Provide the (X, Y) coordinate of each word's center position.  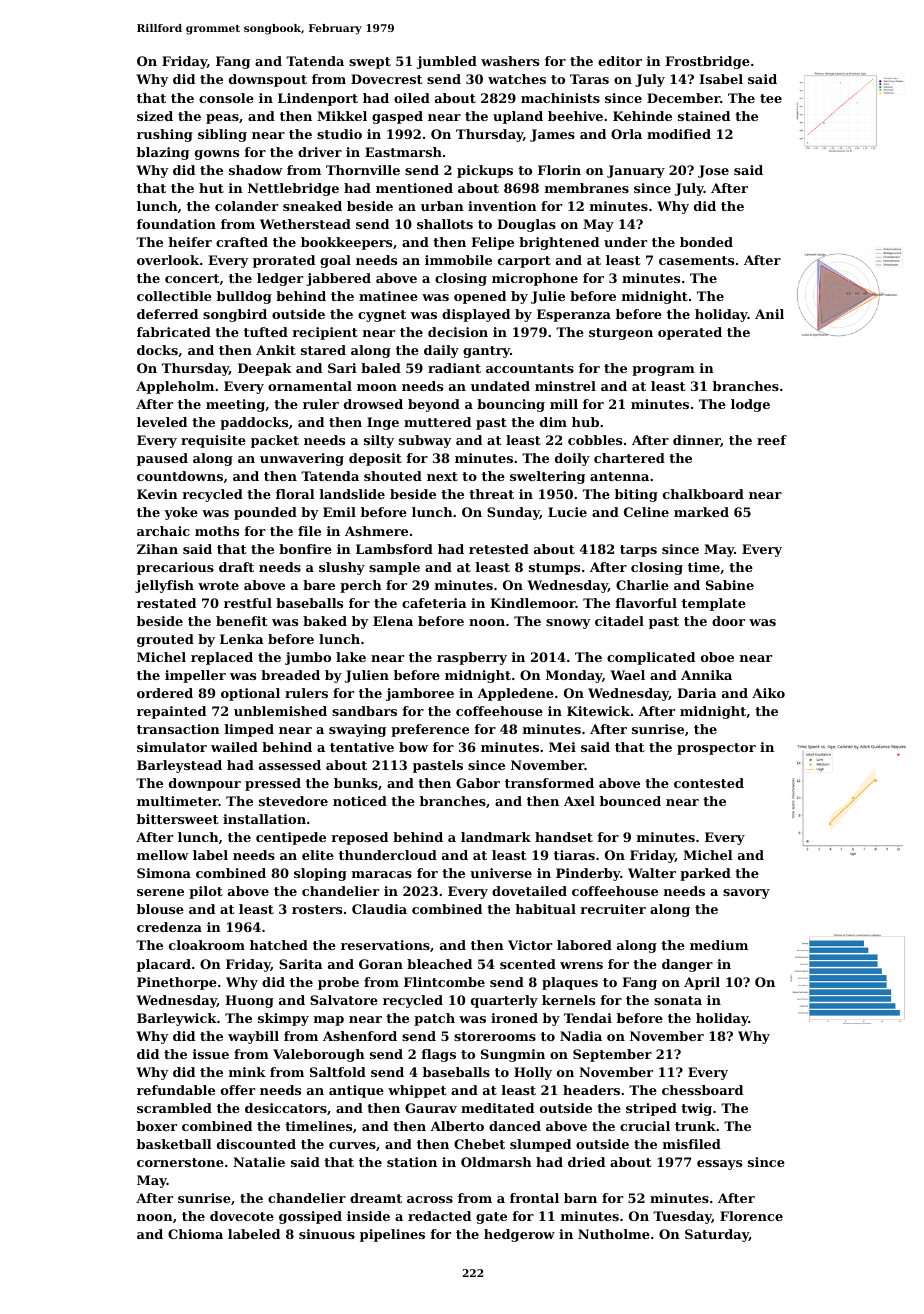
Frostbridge (707, 62)
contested (709, 783)
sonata (678, 1000)
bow (413, 747)
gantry (486, 352)
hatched (279, 945)
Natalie (259, 1162)
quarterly (504, 1001)
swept (370, 63)
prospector (716, 749)
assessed (290, 765)
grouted (165, 640)
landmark (496, 837)
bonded (706, 242)
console (226, 98)
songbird (235, 315)
